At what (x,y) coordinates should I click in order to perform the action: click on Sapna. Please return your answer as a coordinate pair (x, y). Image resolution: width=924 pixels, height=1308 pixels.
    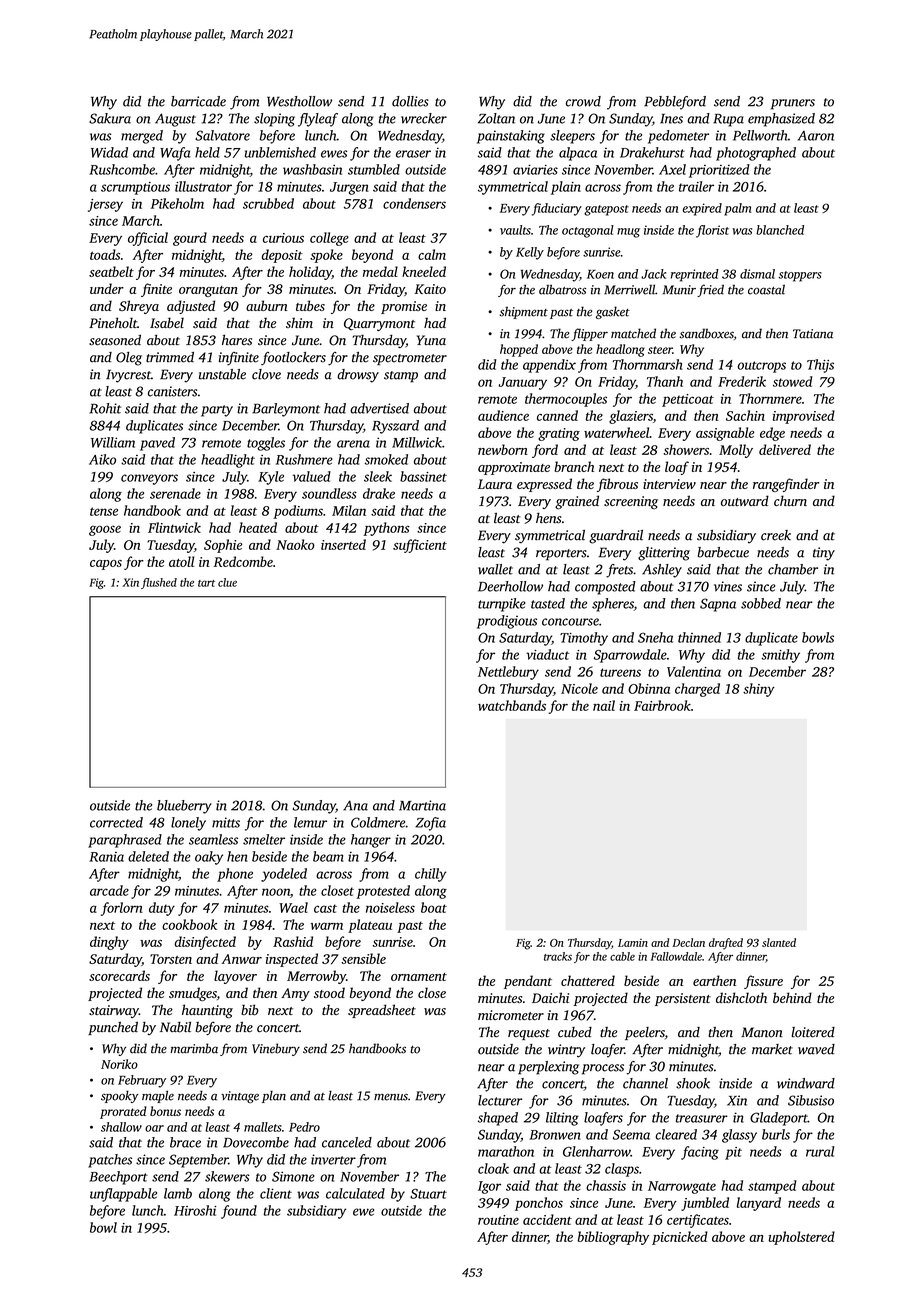
    Looking at the image, I should click on (718, 605).
